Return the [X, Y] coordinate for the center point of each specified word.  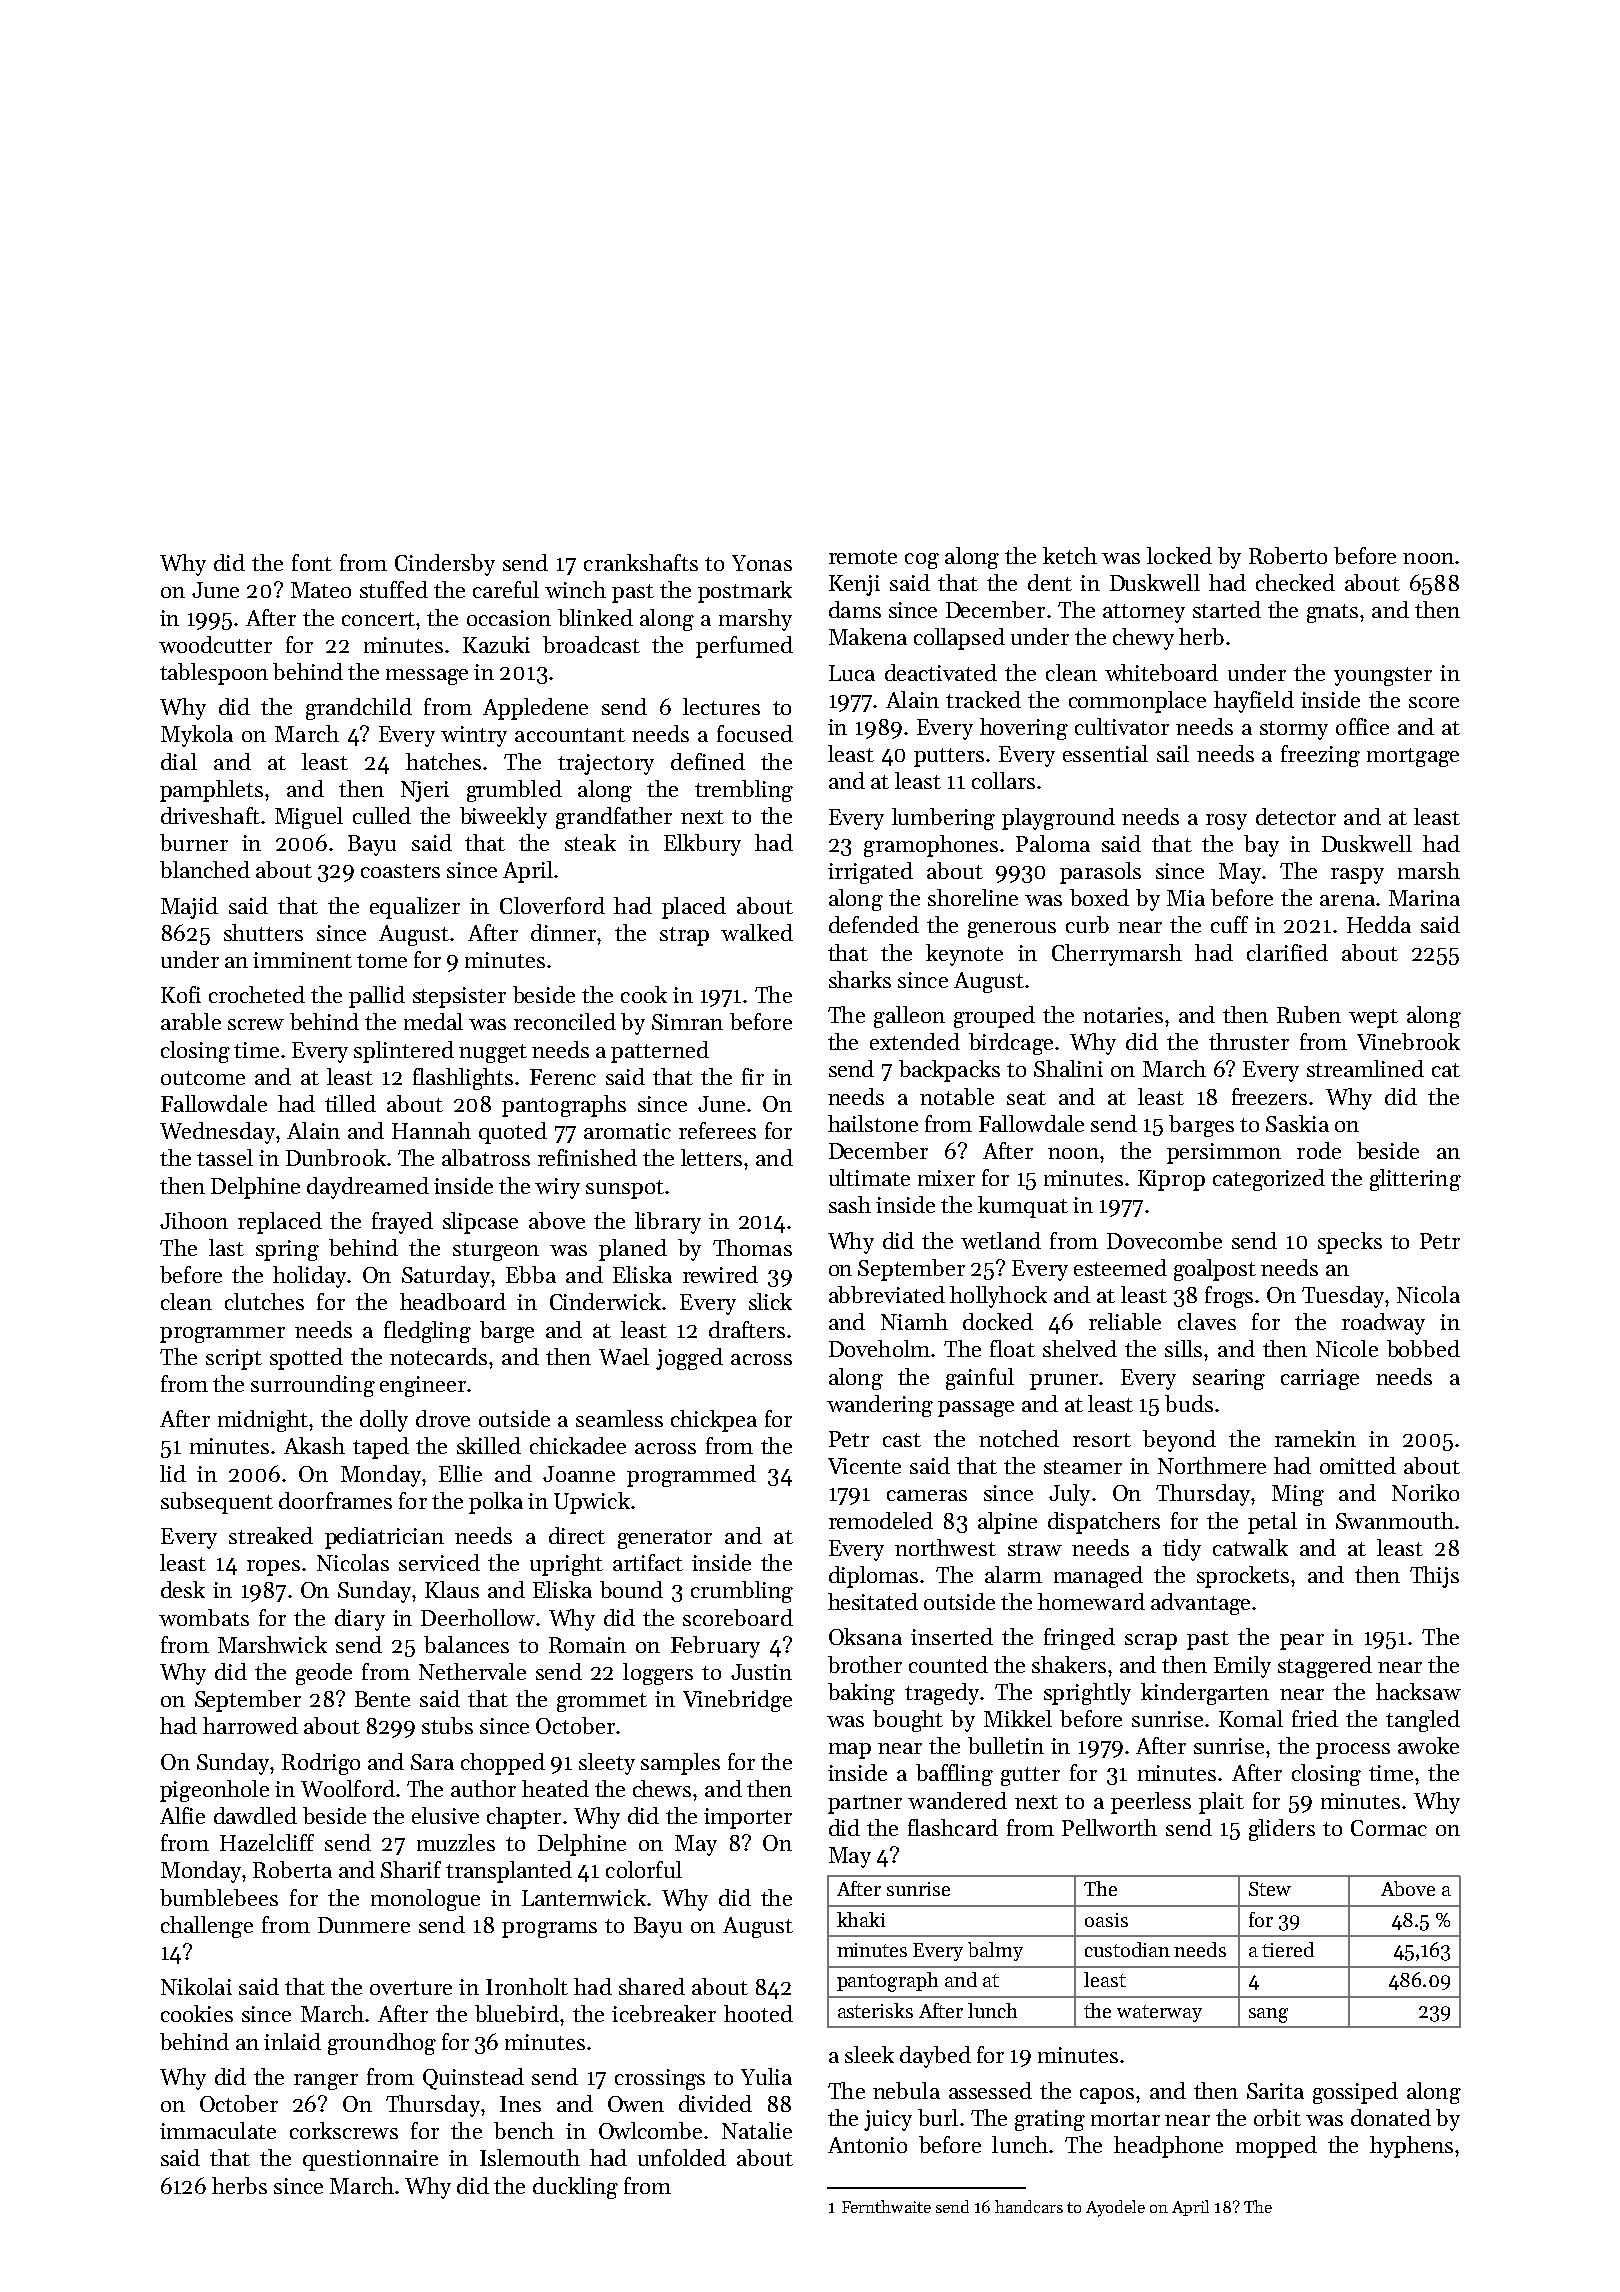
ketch [1070, 555]
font [312, 562]
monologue [425, 1900]
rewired [720, 1274]
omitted [1358, 1465]
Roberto [1288, 555]
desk [183, 1589]
